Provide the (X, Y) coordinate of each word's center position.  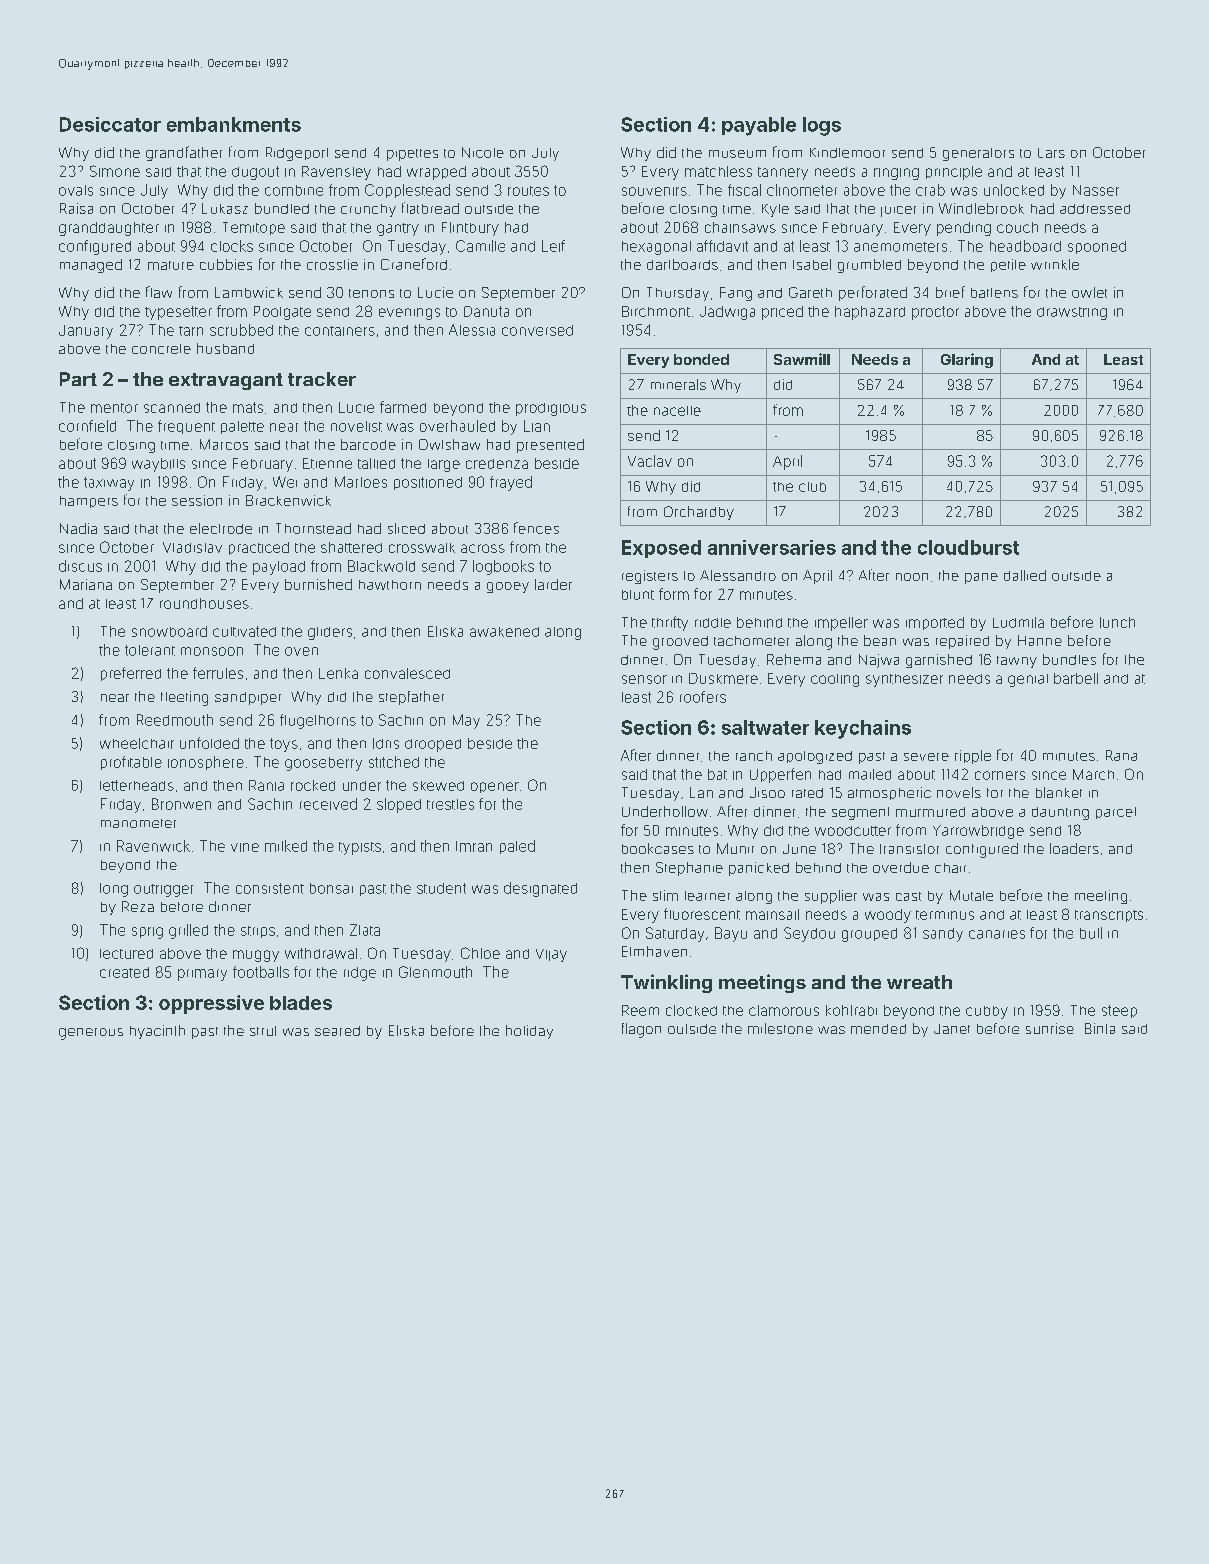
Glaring (967, 360)
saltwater (765, 727)
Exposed (661, 549)
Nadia (78, 528)
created (124, 972)
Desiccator (110, 124)
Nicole (483, 152)
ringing (896, 174)
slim (665, 895)
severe (926, 757)
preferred (131, 674)
